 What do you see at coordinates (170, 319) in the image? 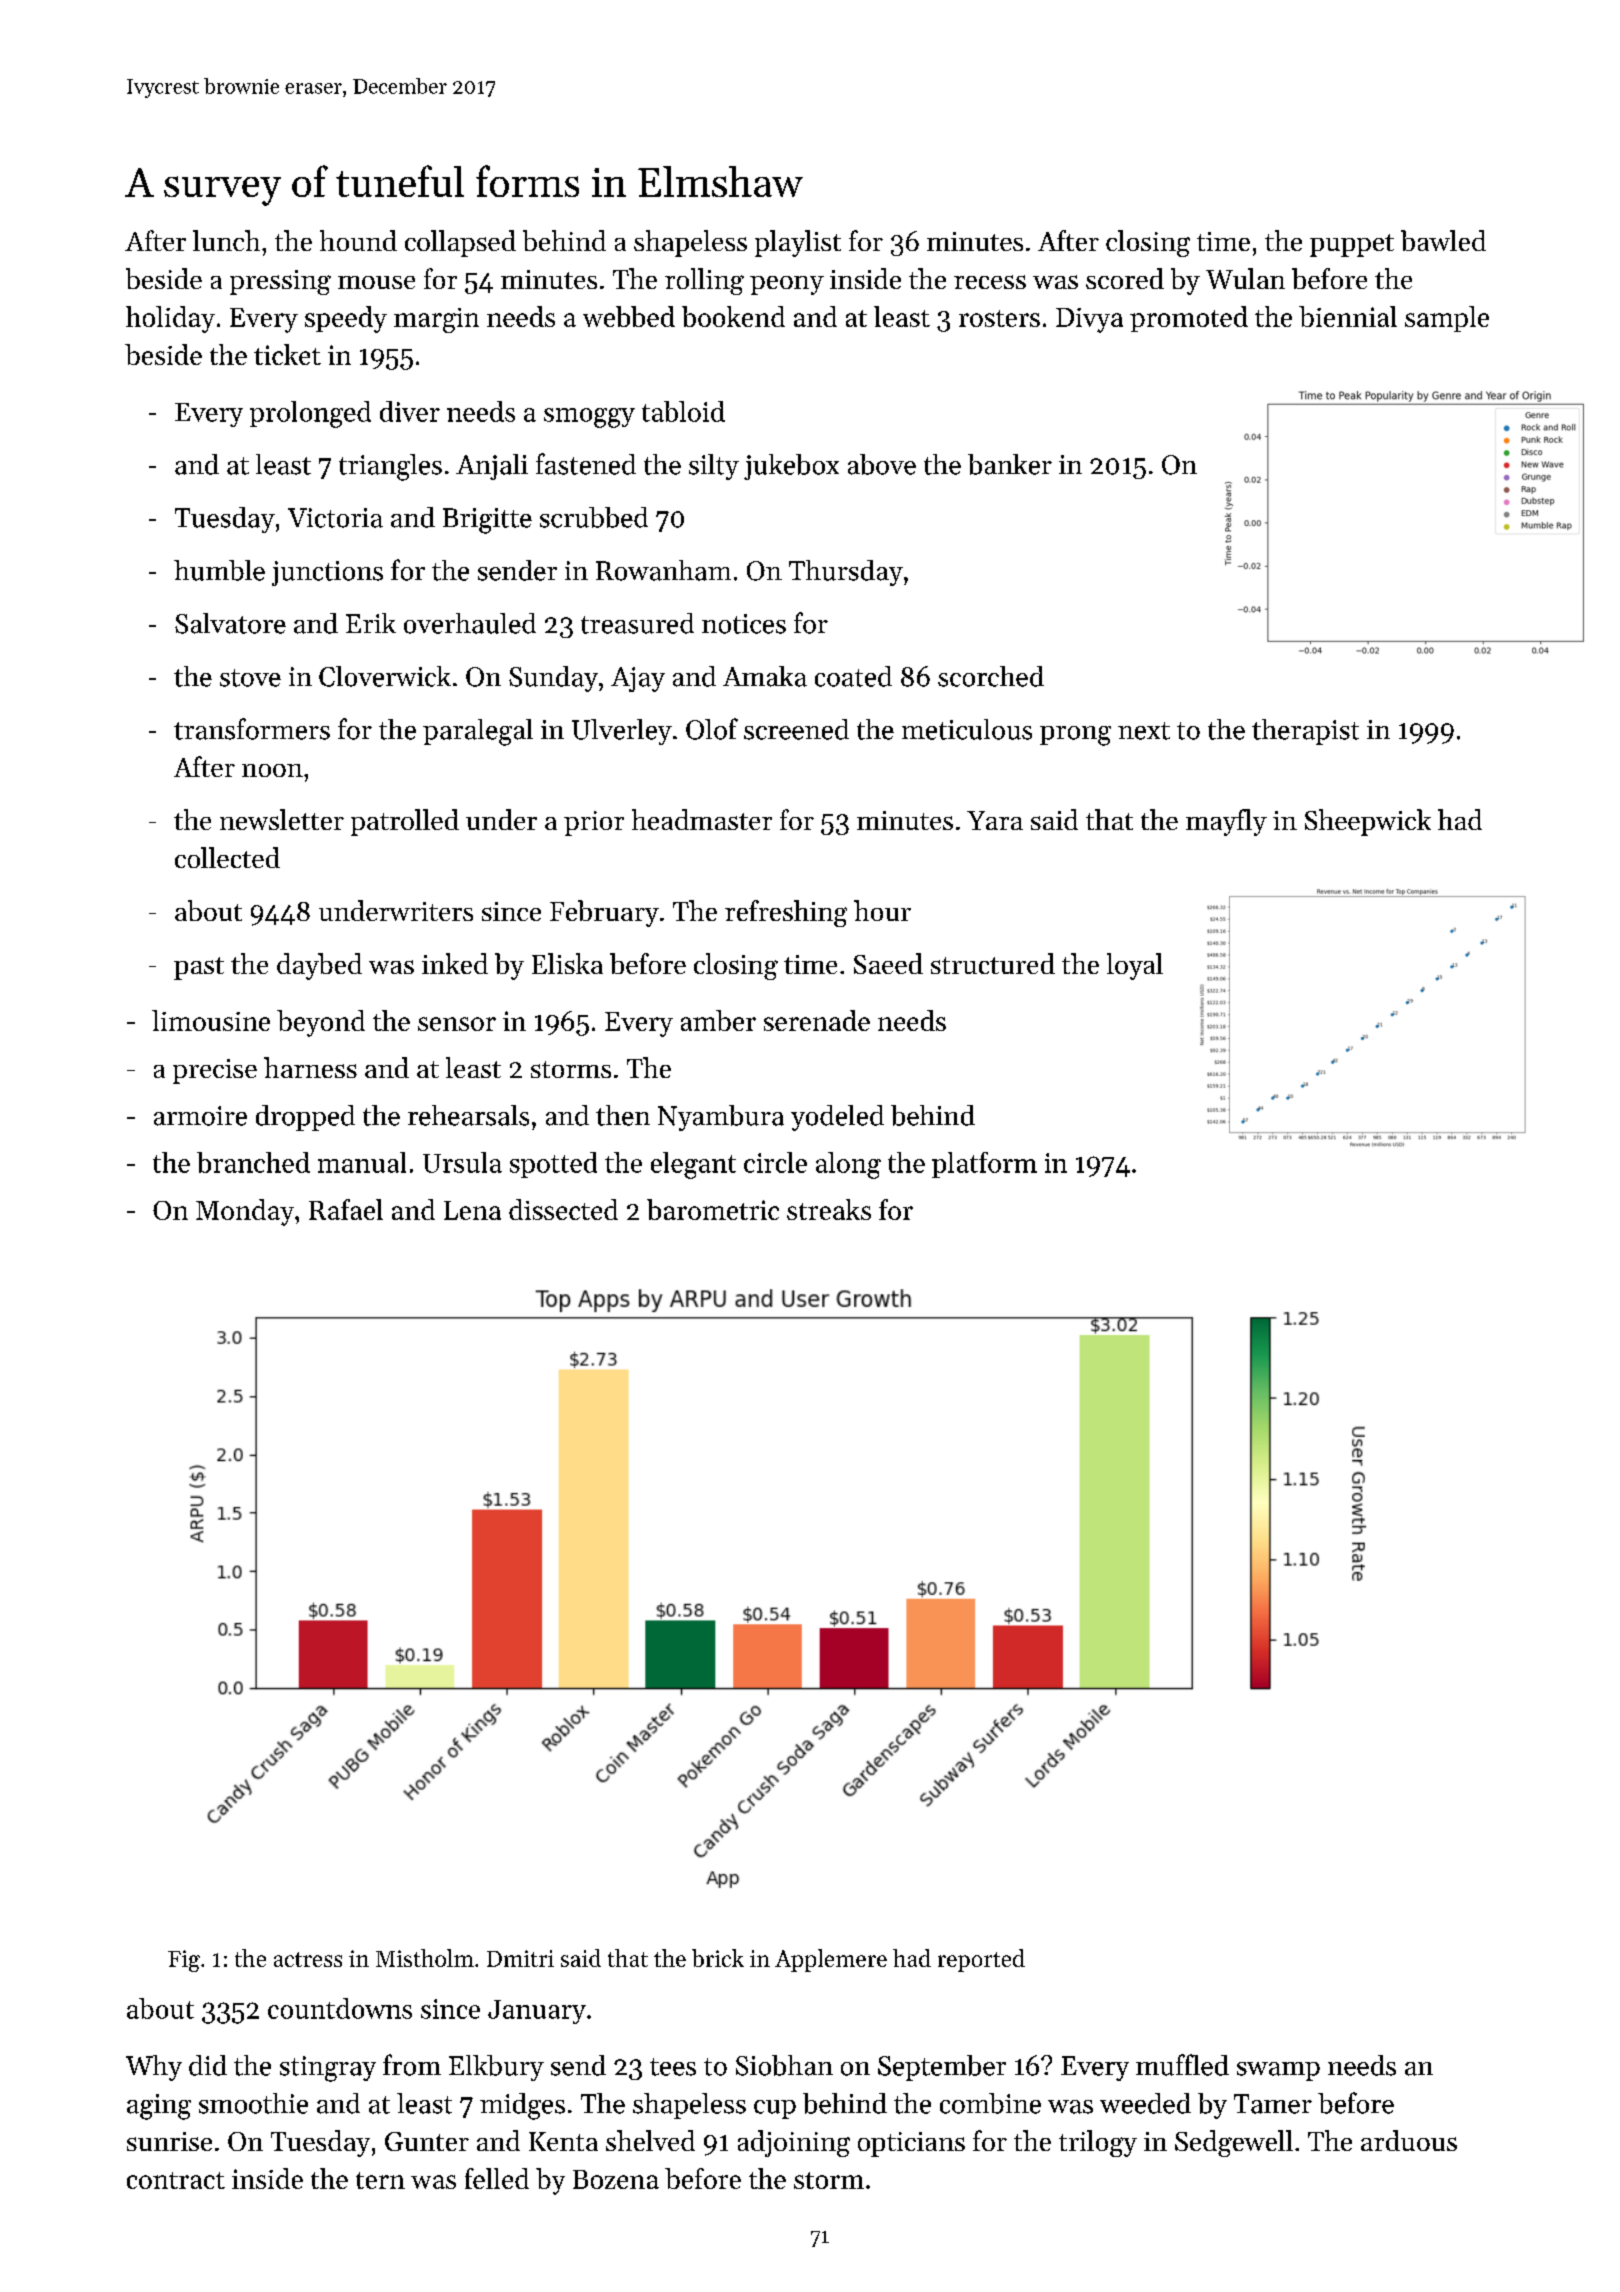
I see `holiday` at bounding box center [170, 319].
